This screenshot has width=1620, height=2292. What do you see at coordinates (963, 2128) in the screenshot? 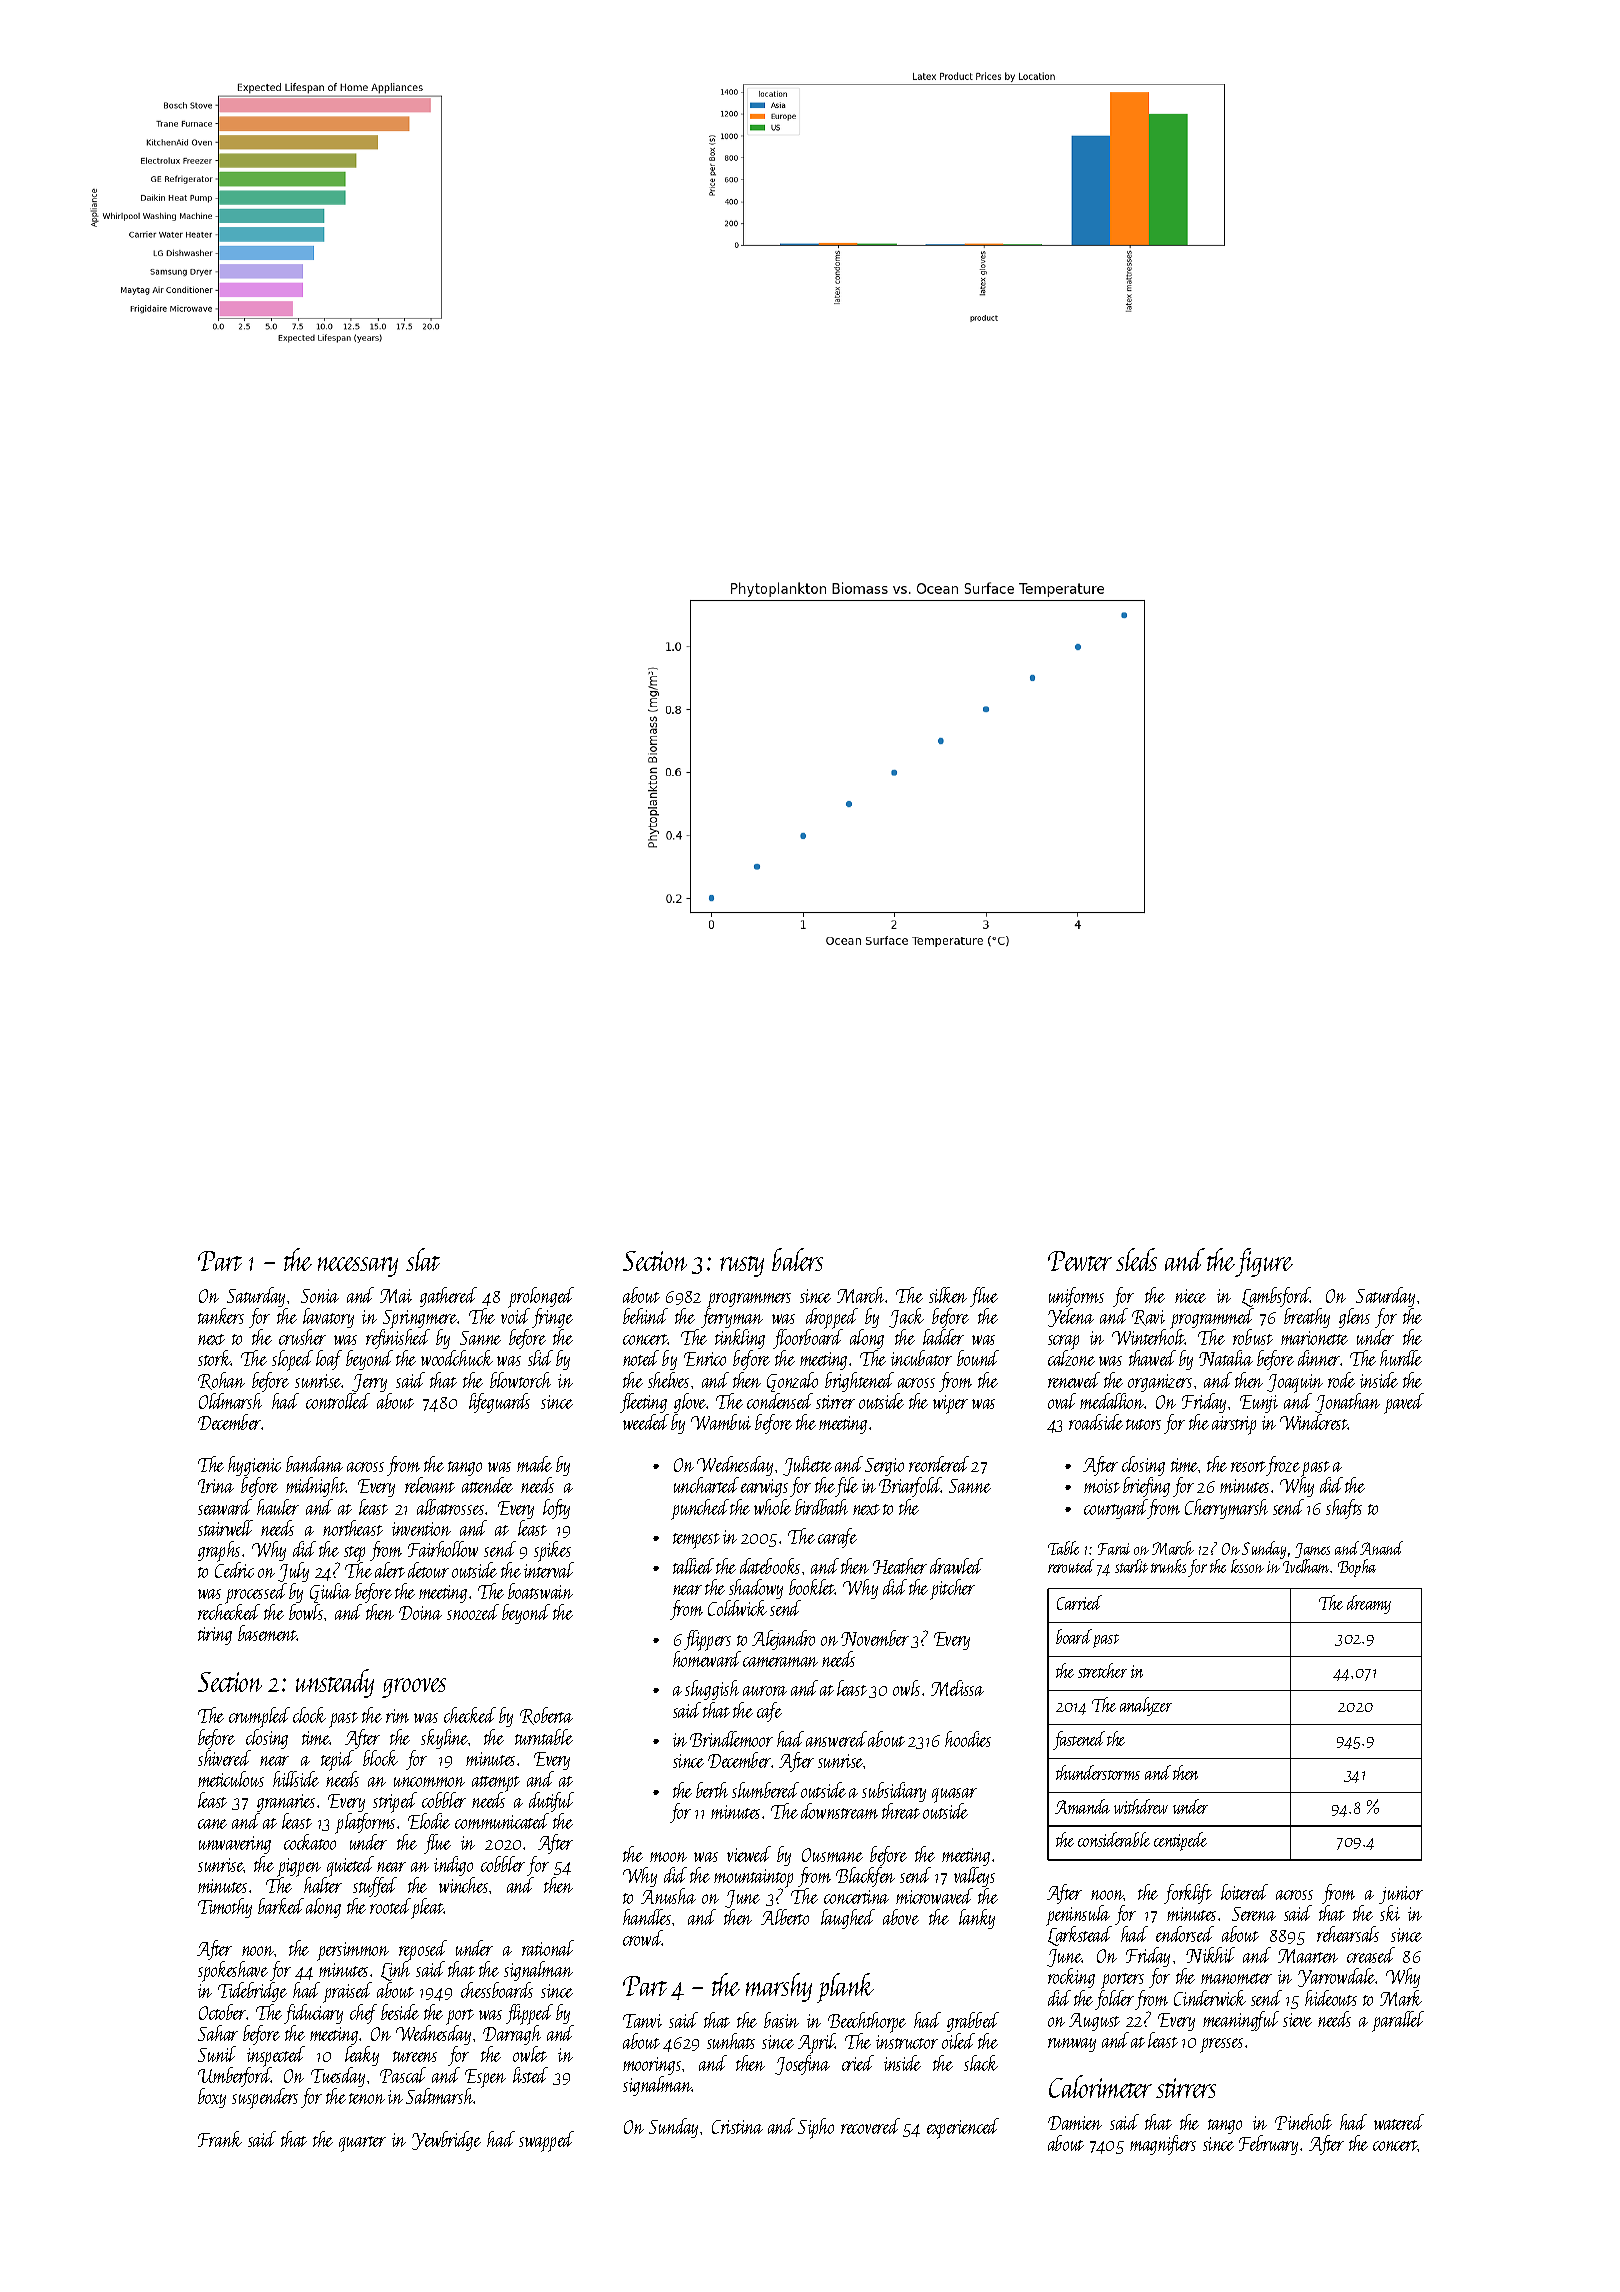
I see `experienced` at bounding box center [963, 2128].
